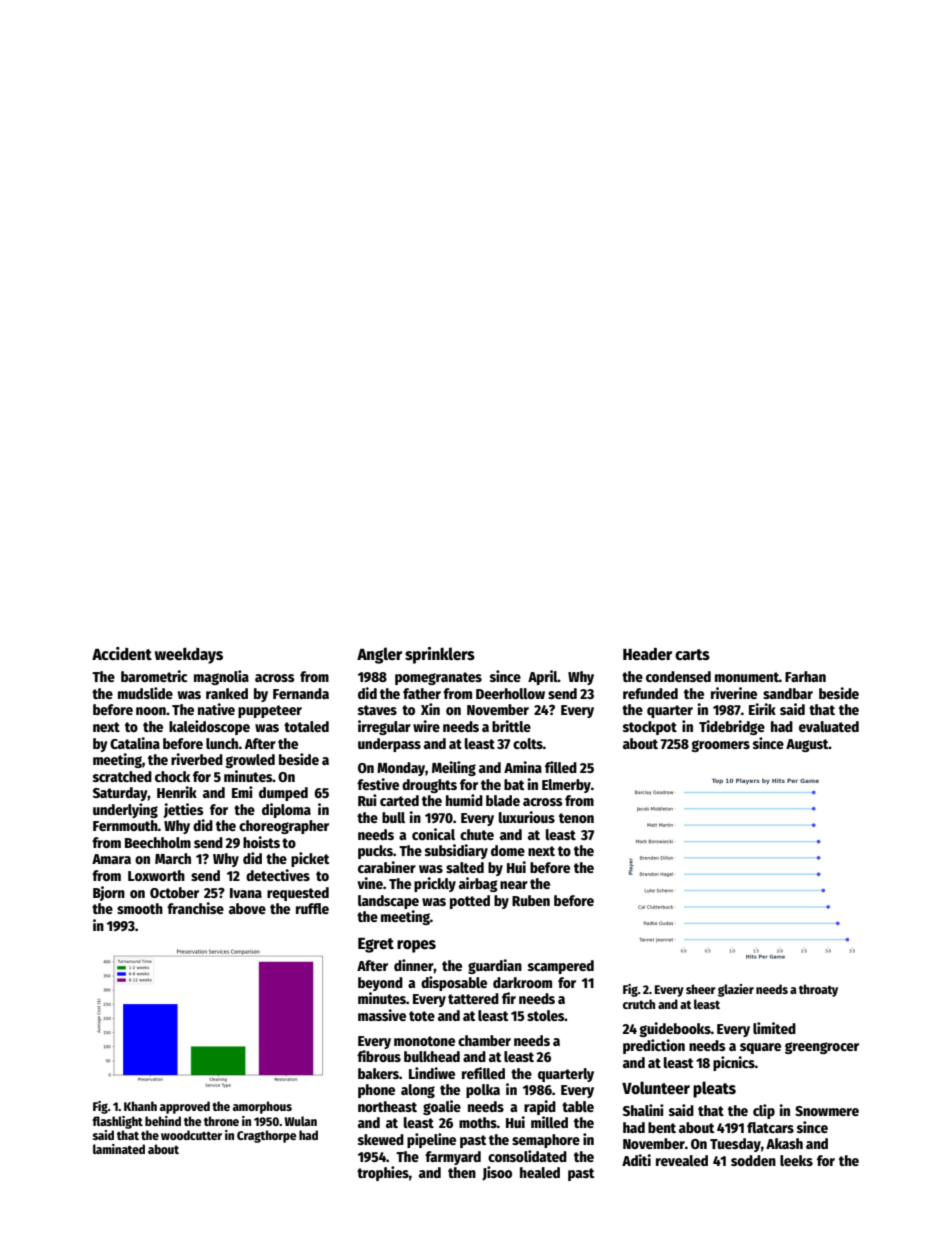 The width and height of the page is (952, 1233). What do you see at coordinates (484, 1040) in the page?
I see `chamber` at bounding box center [484, 1040].
